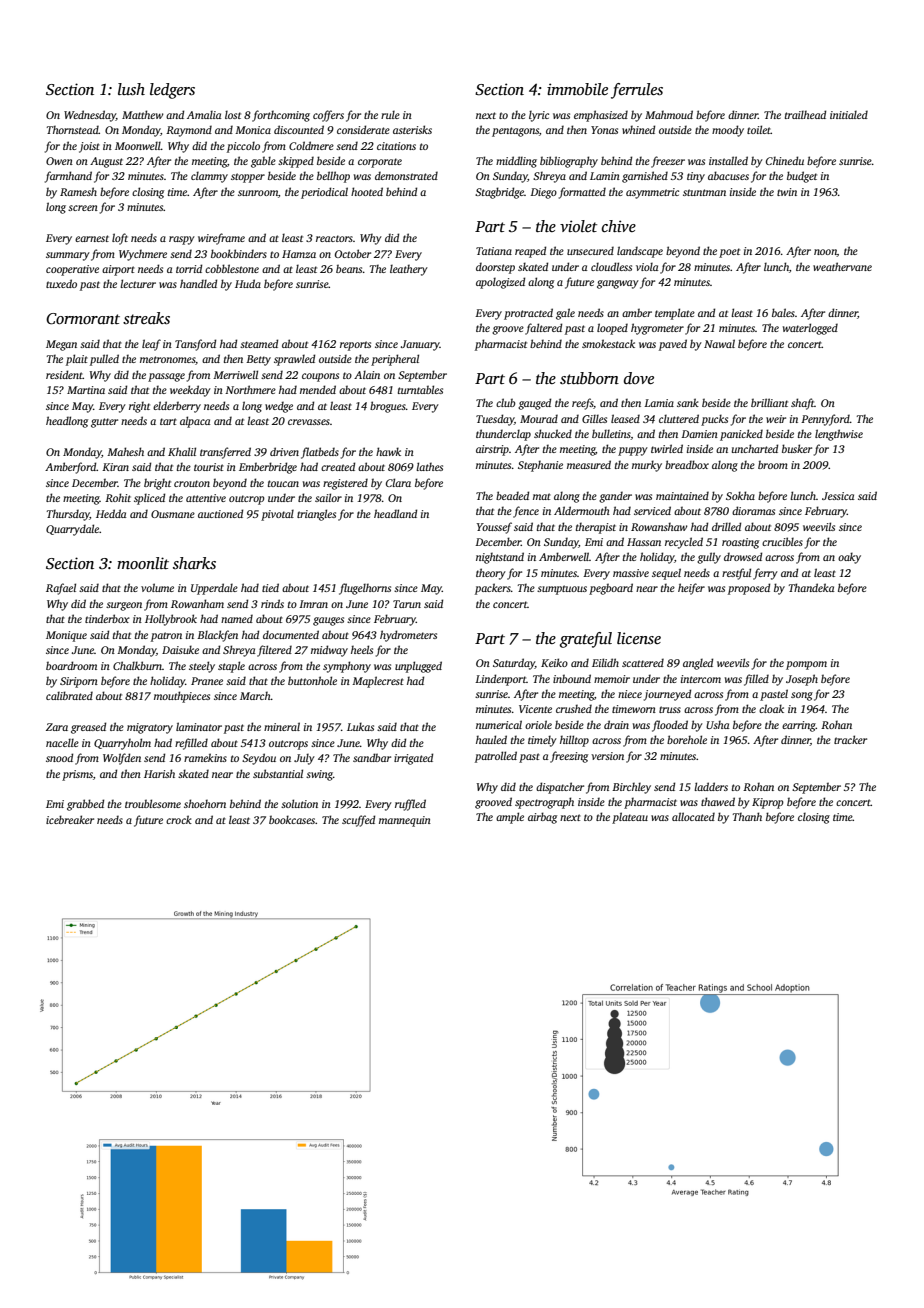 The image size is (924, 1308). Describe the element at coordinates (405, 821) in the screenshot. I see `mannequin` at that location.
